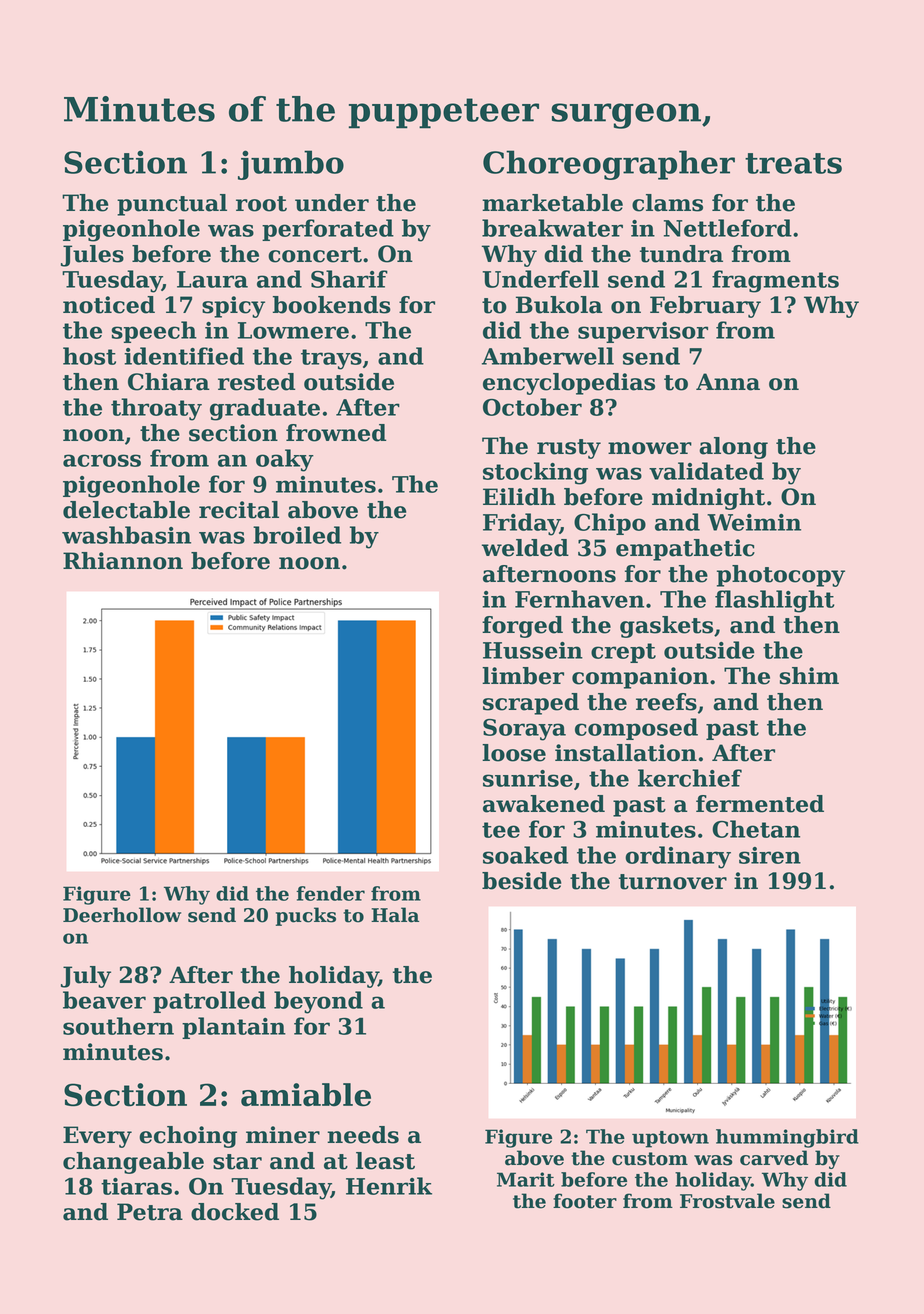  Describe the element at coordinates (522, 881) in the document. I see `beside` at that location.
